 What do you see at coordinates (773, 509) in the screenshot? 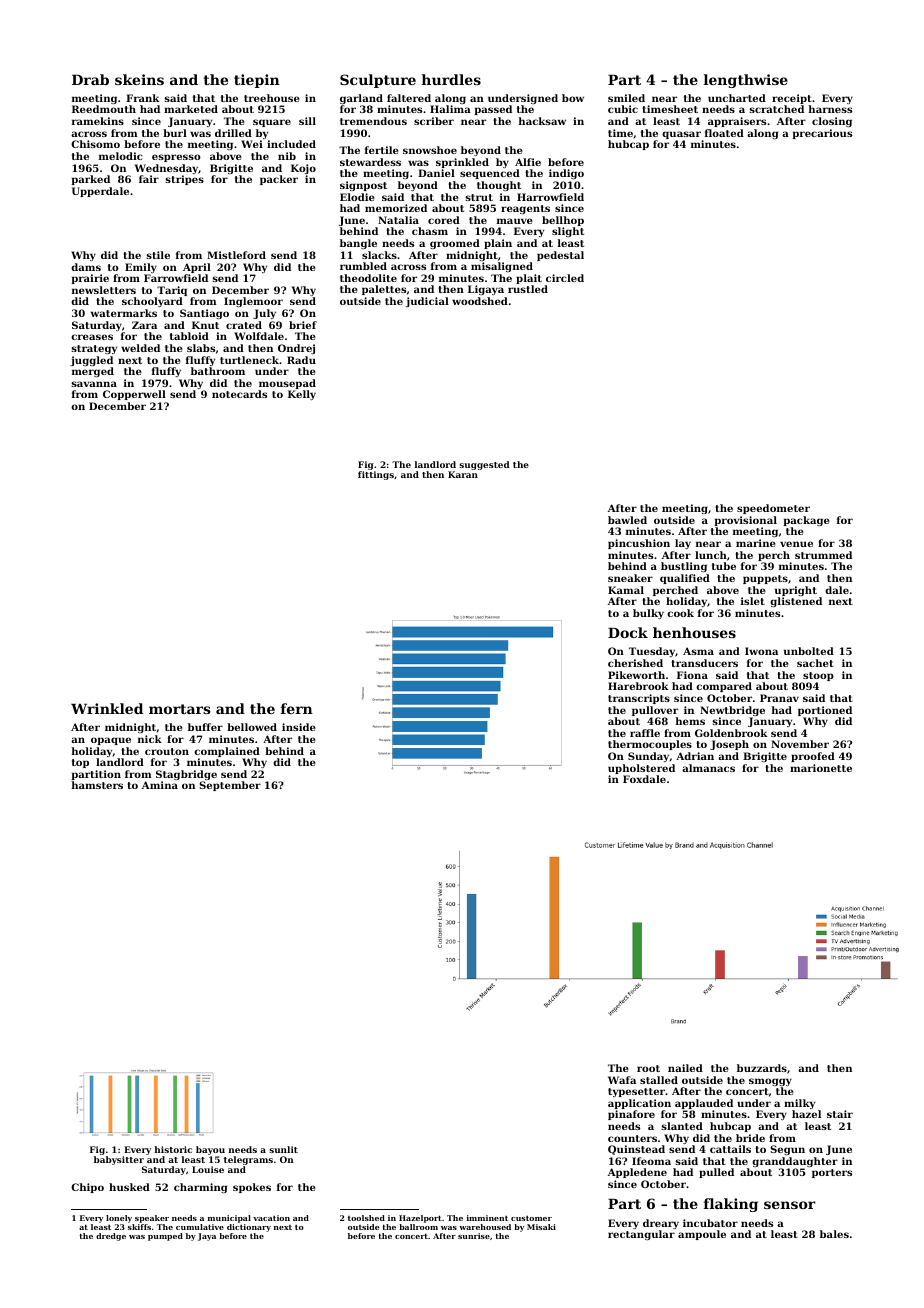
I see `speedometer` at bounding box center [773, 509].
